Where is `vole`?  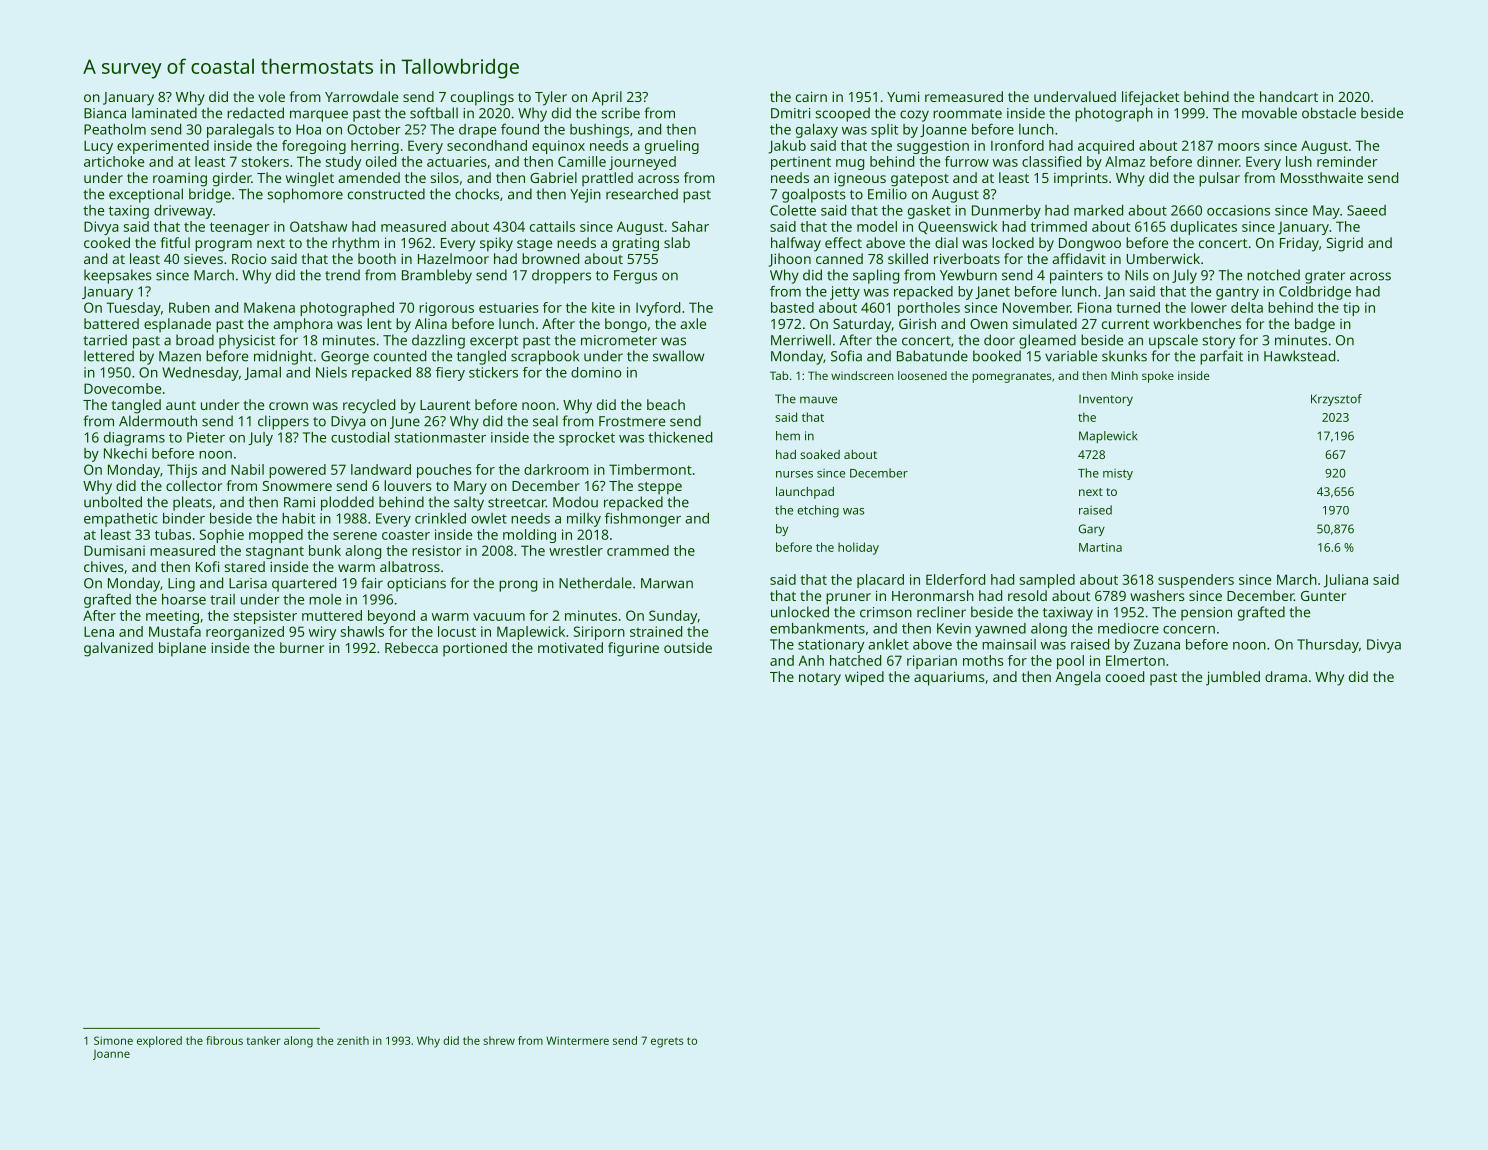
vole is located at coordinates (271, 96).
